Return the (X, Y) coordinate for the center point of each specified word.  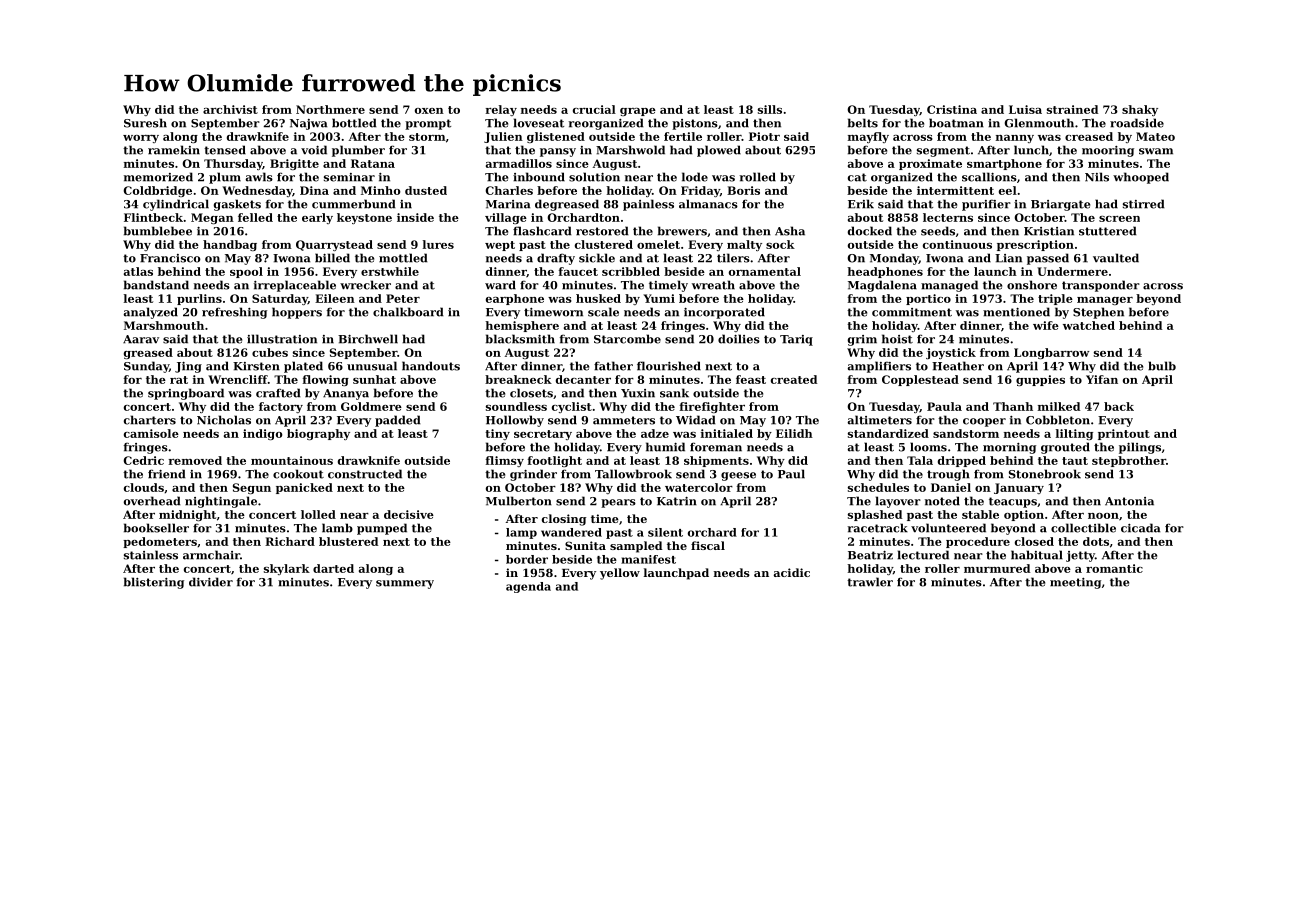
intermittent (955, 190)
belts (863, 123)
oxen (429, 111)
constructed (365, 474)
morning (1009, 448)
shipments (716, 461)
